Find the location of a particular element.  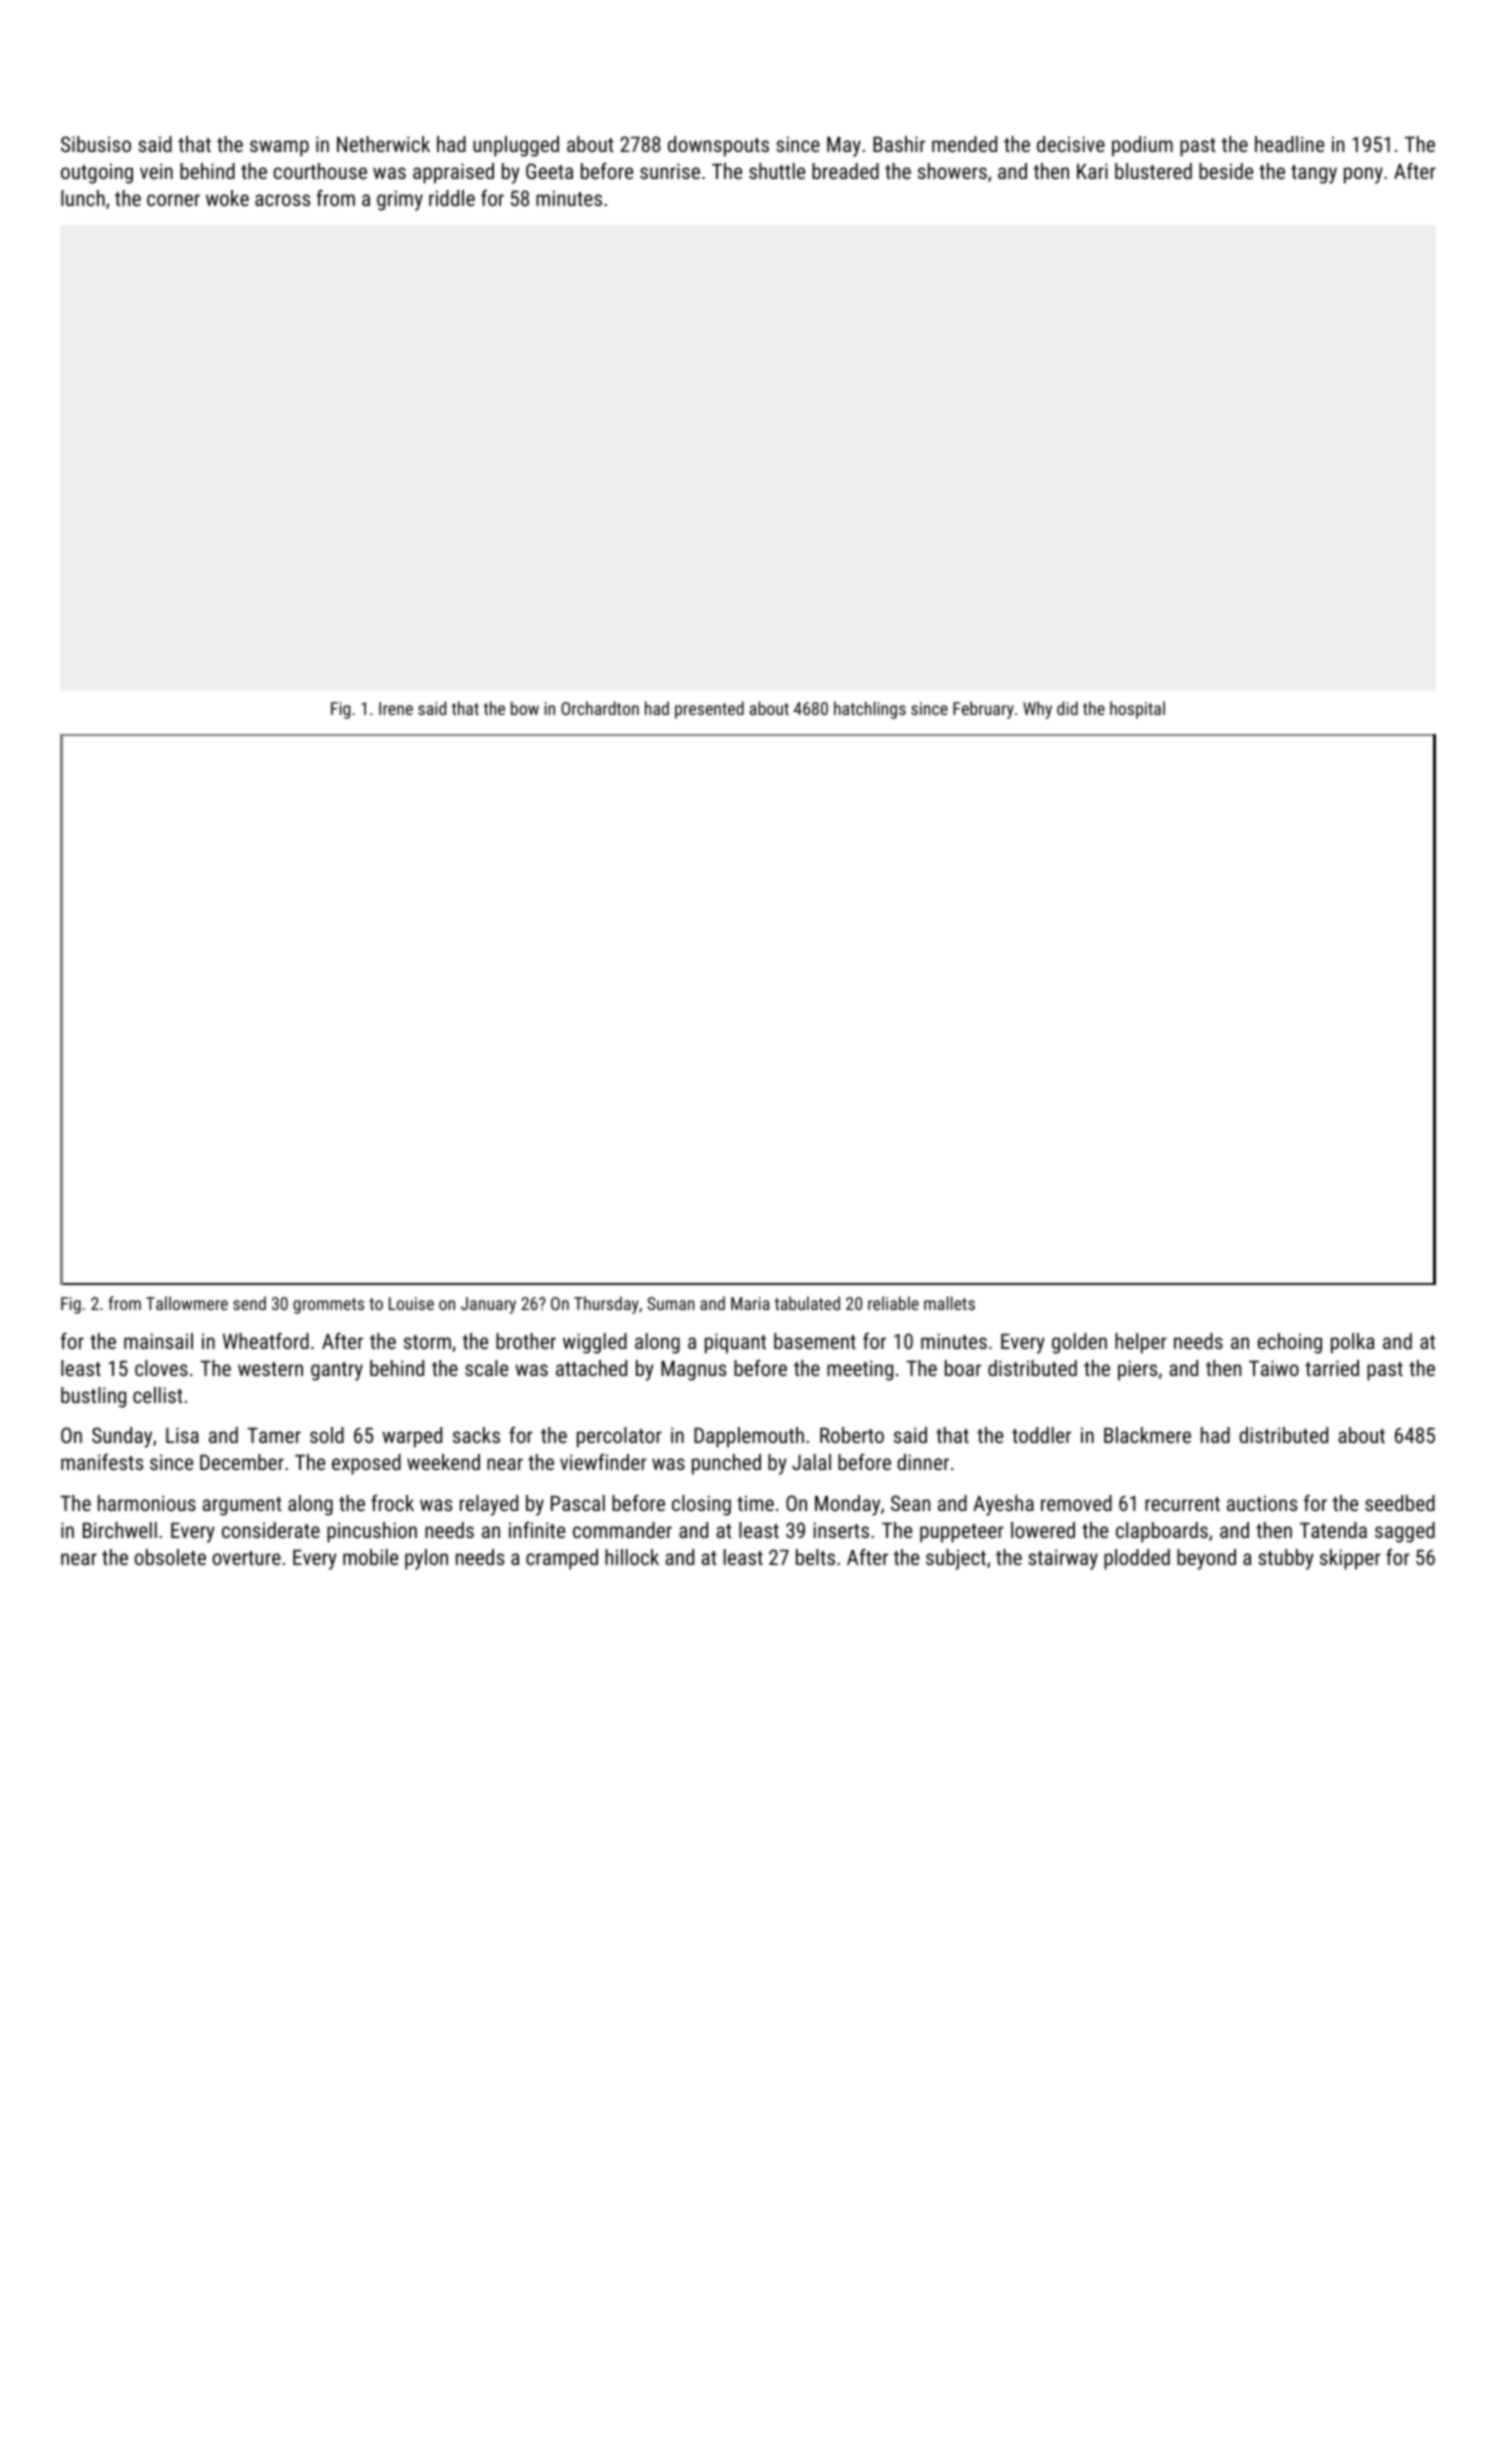

pony is located at coordinates (1363, 175).
